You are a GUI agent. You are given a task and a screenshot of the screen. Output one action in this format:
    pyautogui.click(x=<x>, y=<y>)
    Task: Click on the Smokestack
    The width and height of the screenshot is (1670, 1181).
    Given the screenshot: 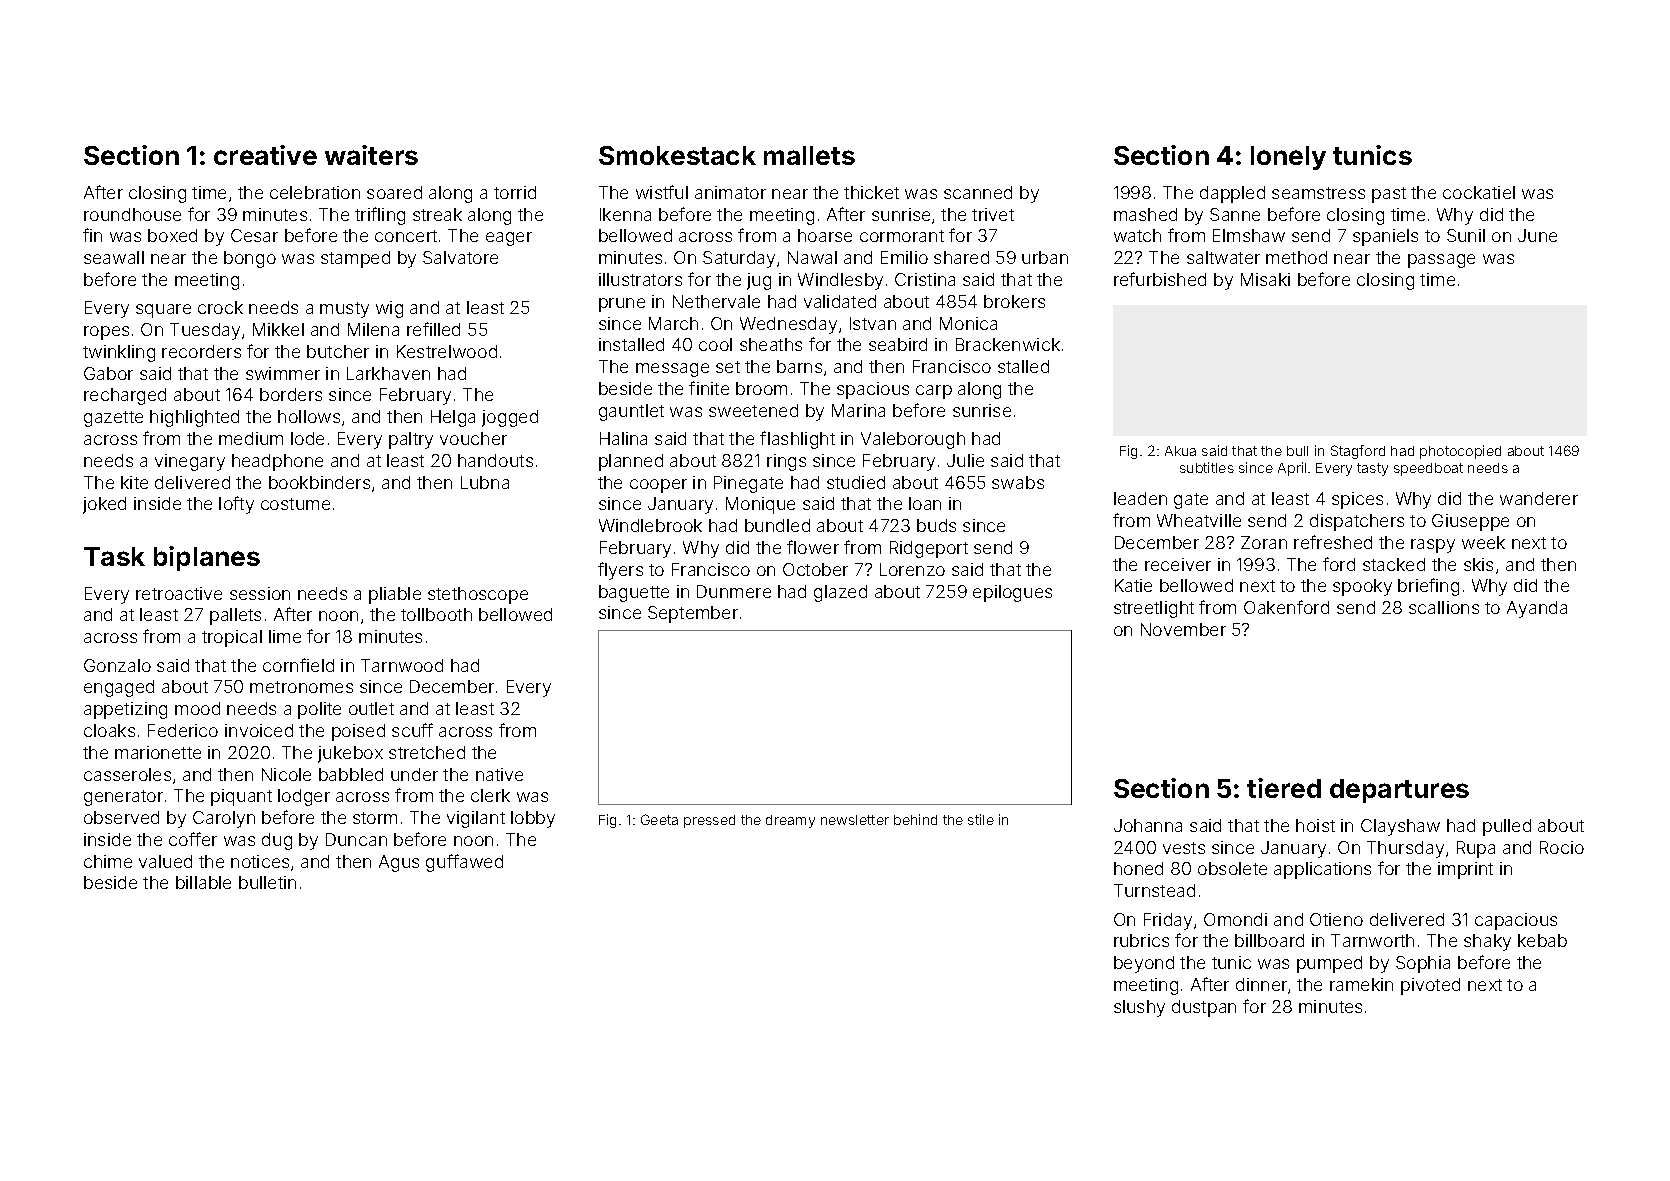 What is the action you would take?
    pyautogui.click(x=677, y=155)
